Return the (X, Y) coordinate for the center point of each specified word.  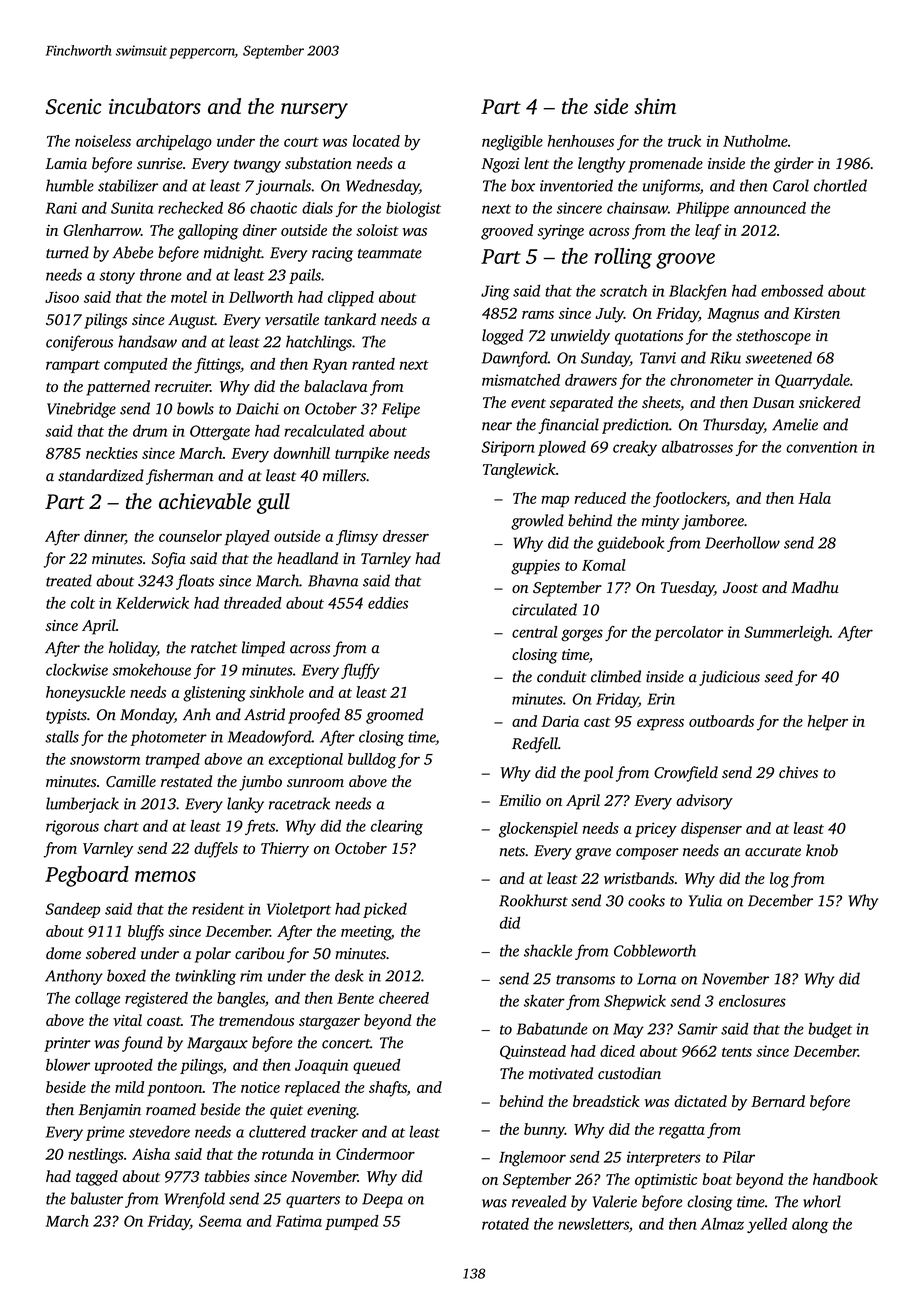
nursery (314, 111)
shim (655, 106)
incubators (155, 106)
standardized (101, 475)
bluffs (146, 933)
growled (537, 522)
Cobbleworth (655, 950)
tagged (97, 1178)
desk (349, 975)
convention (821, 447)
